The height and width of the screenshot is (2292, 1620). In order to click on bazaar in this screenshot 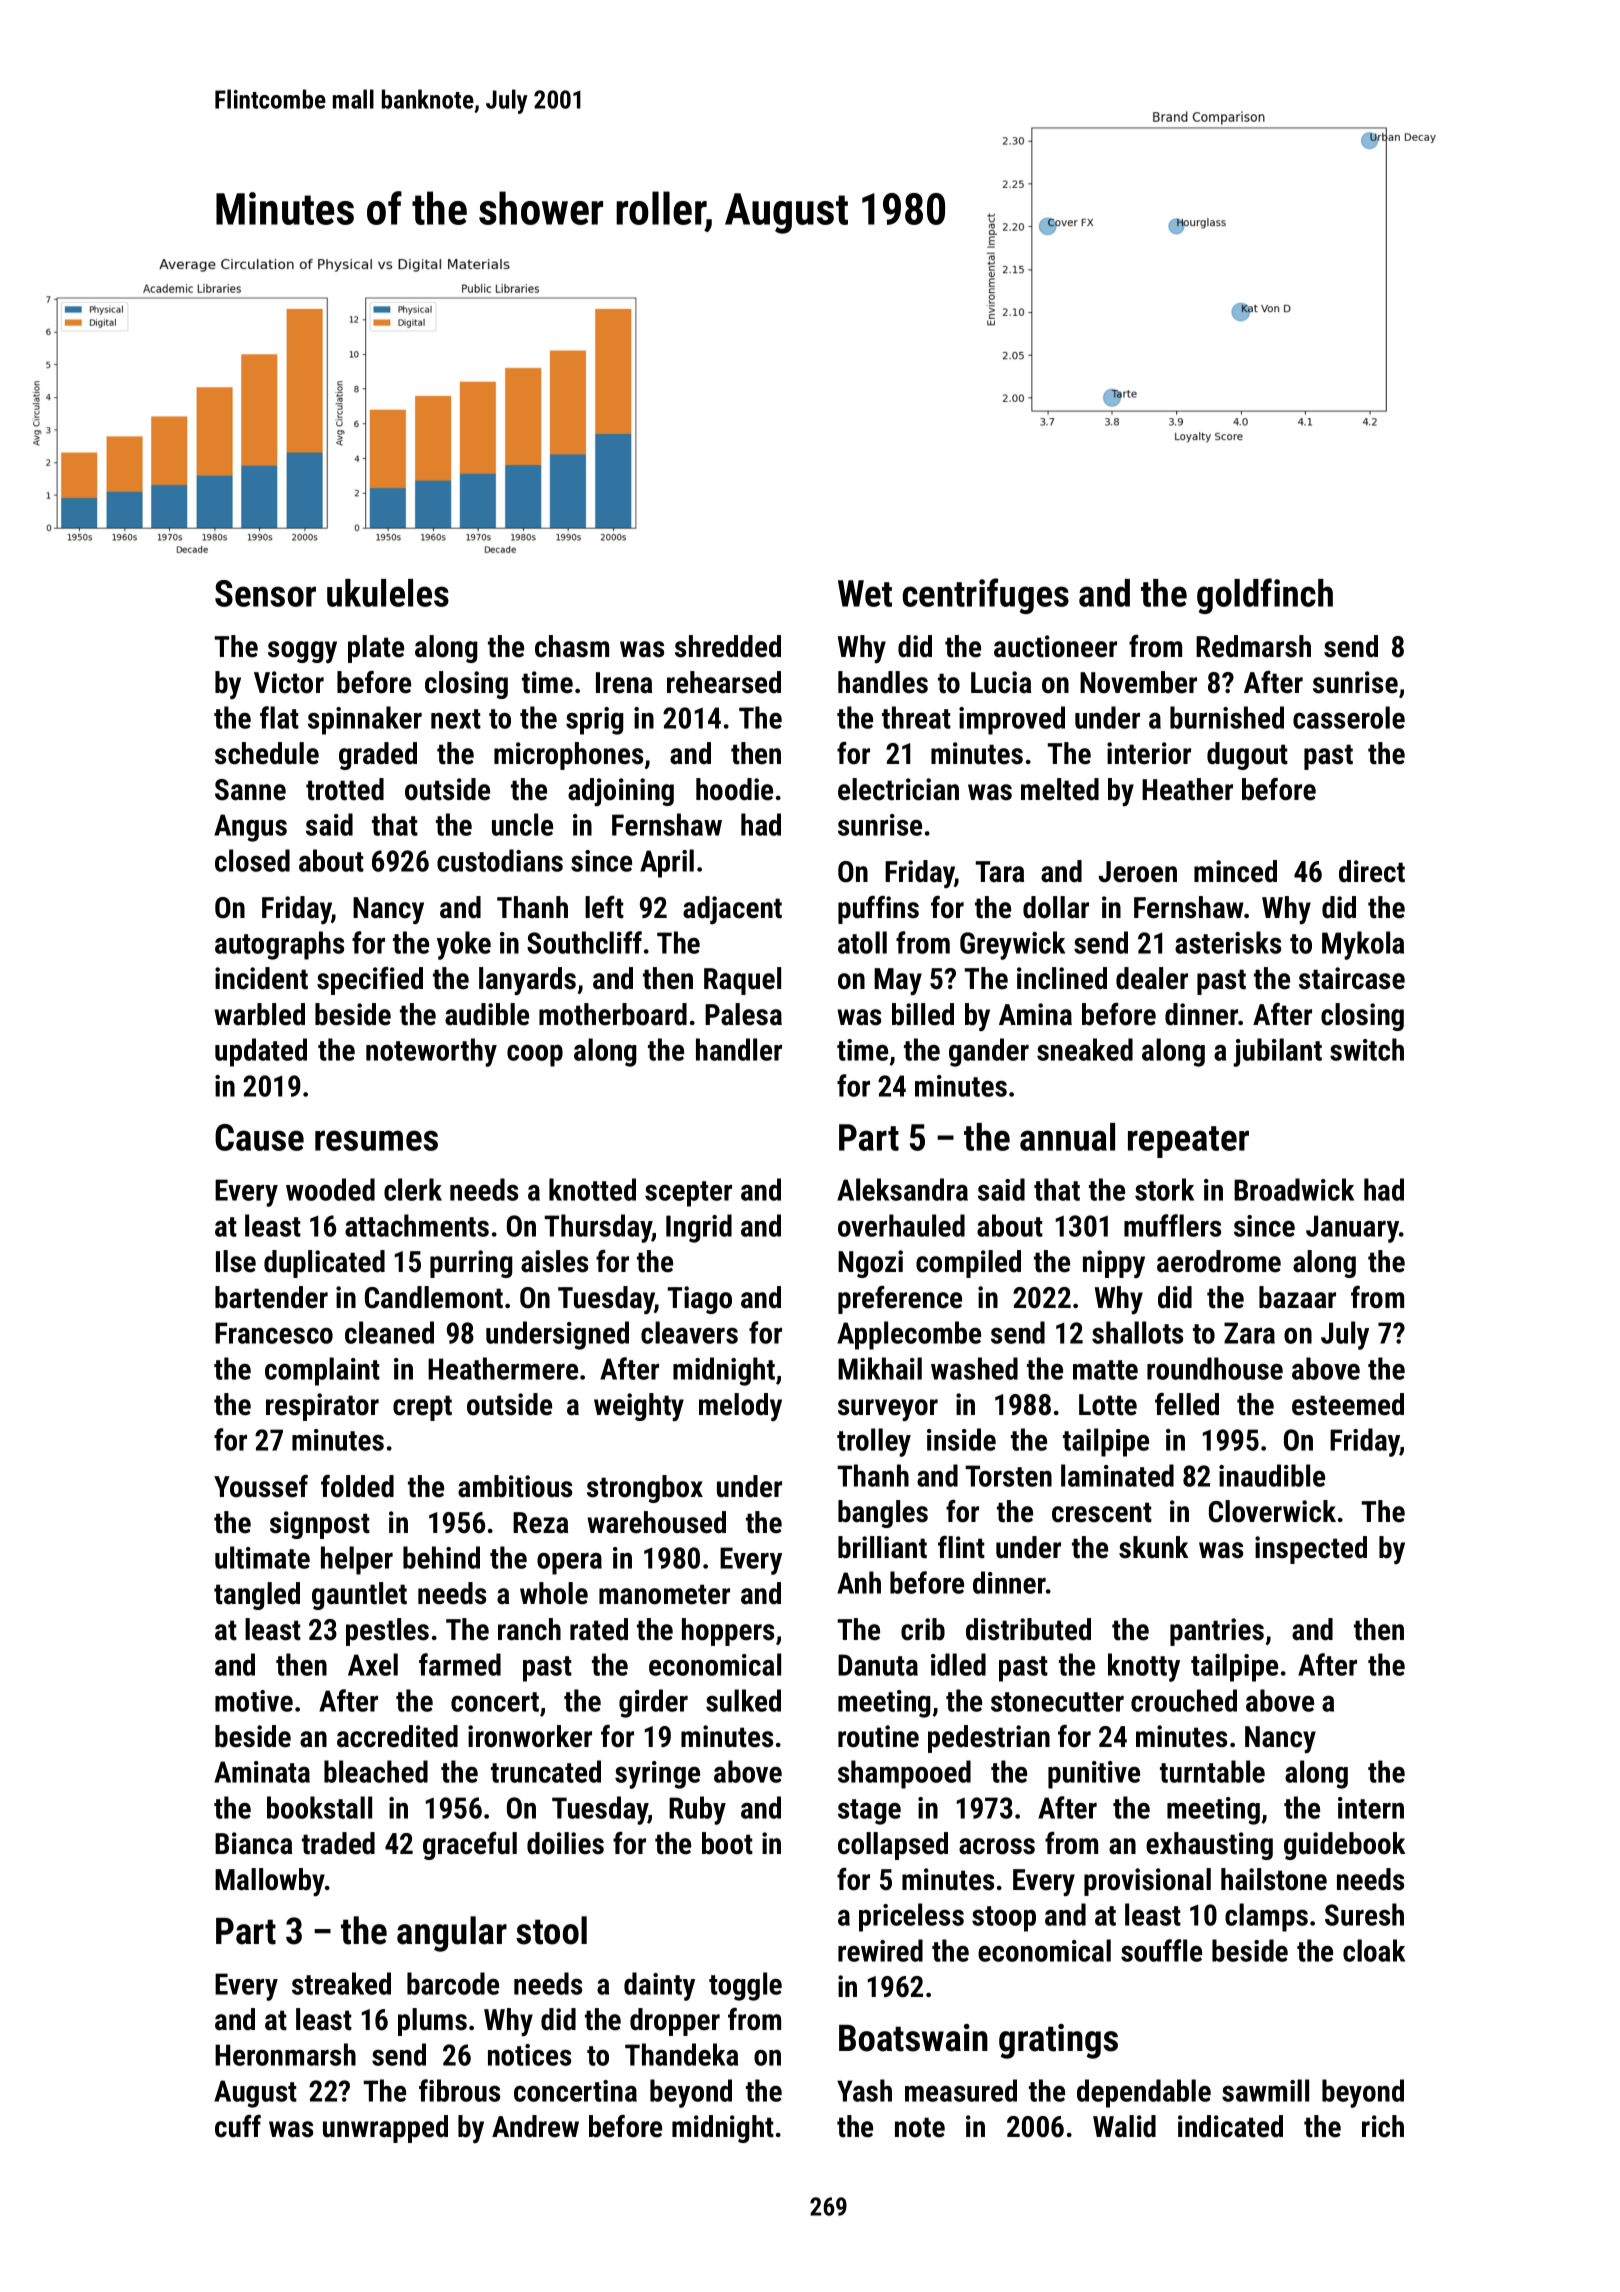, I will do `click(1297, 1297)`.
